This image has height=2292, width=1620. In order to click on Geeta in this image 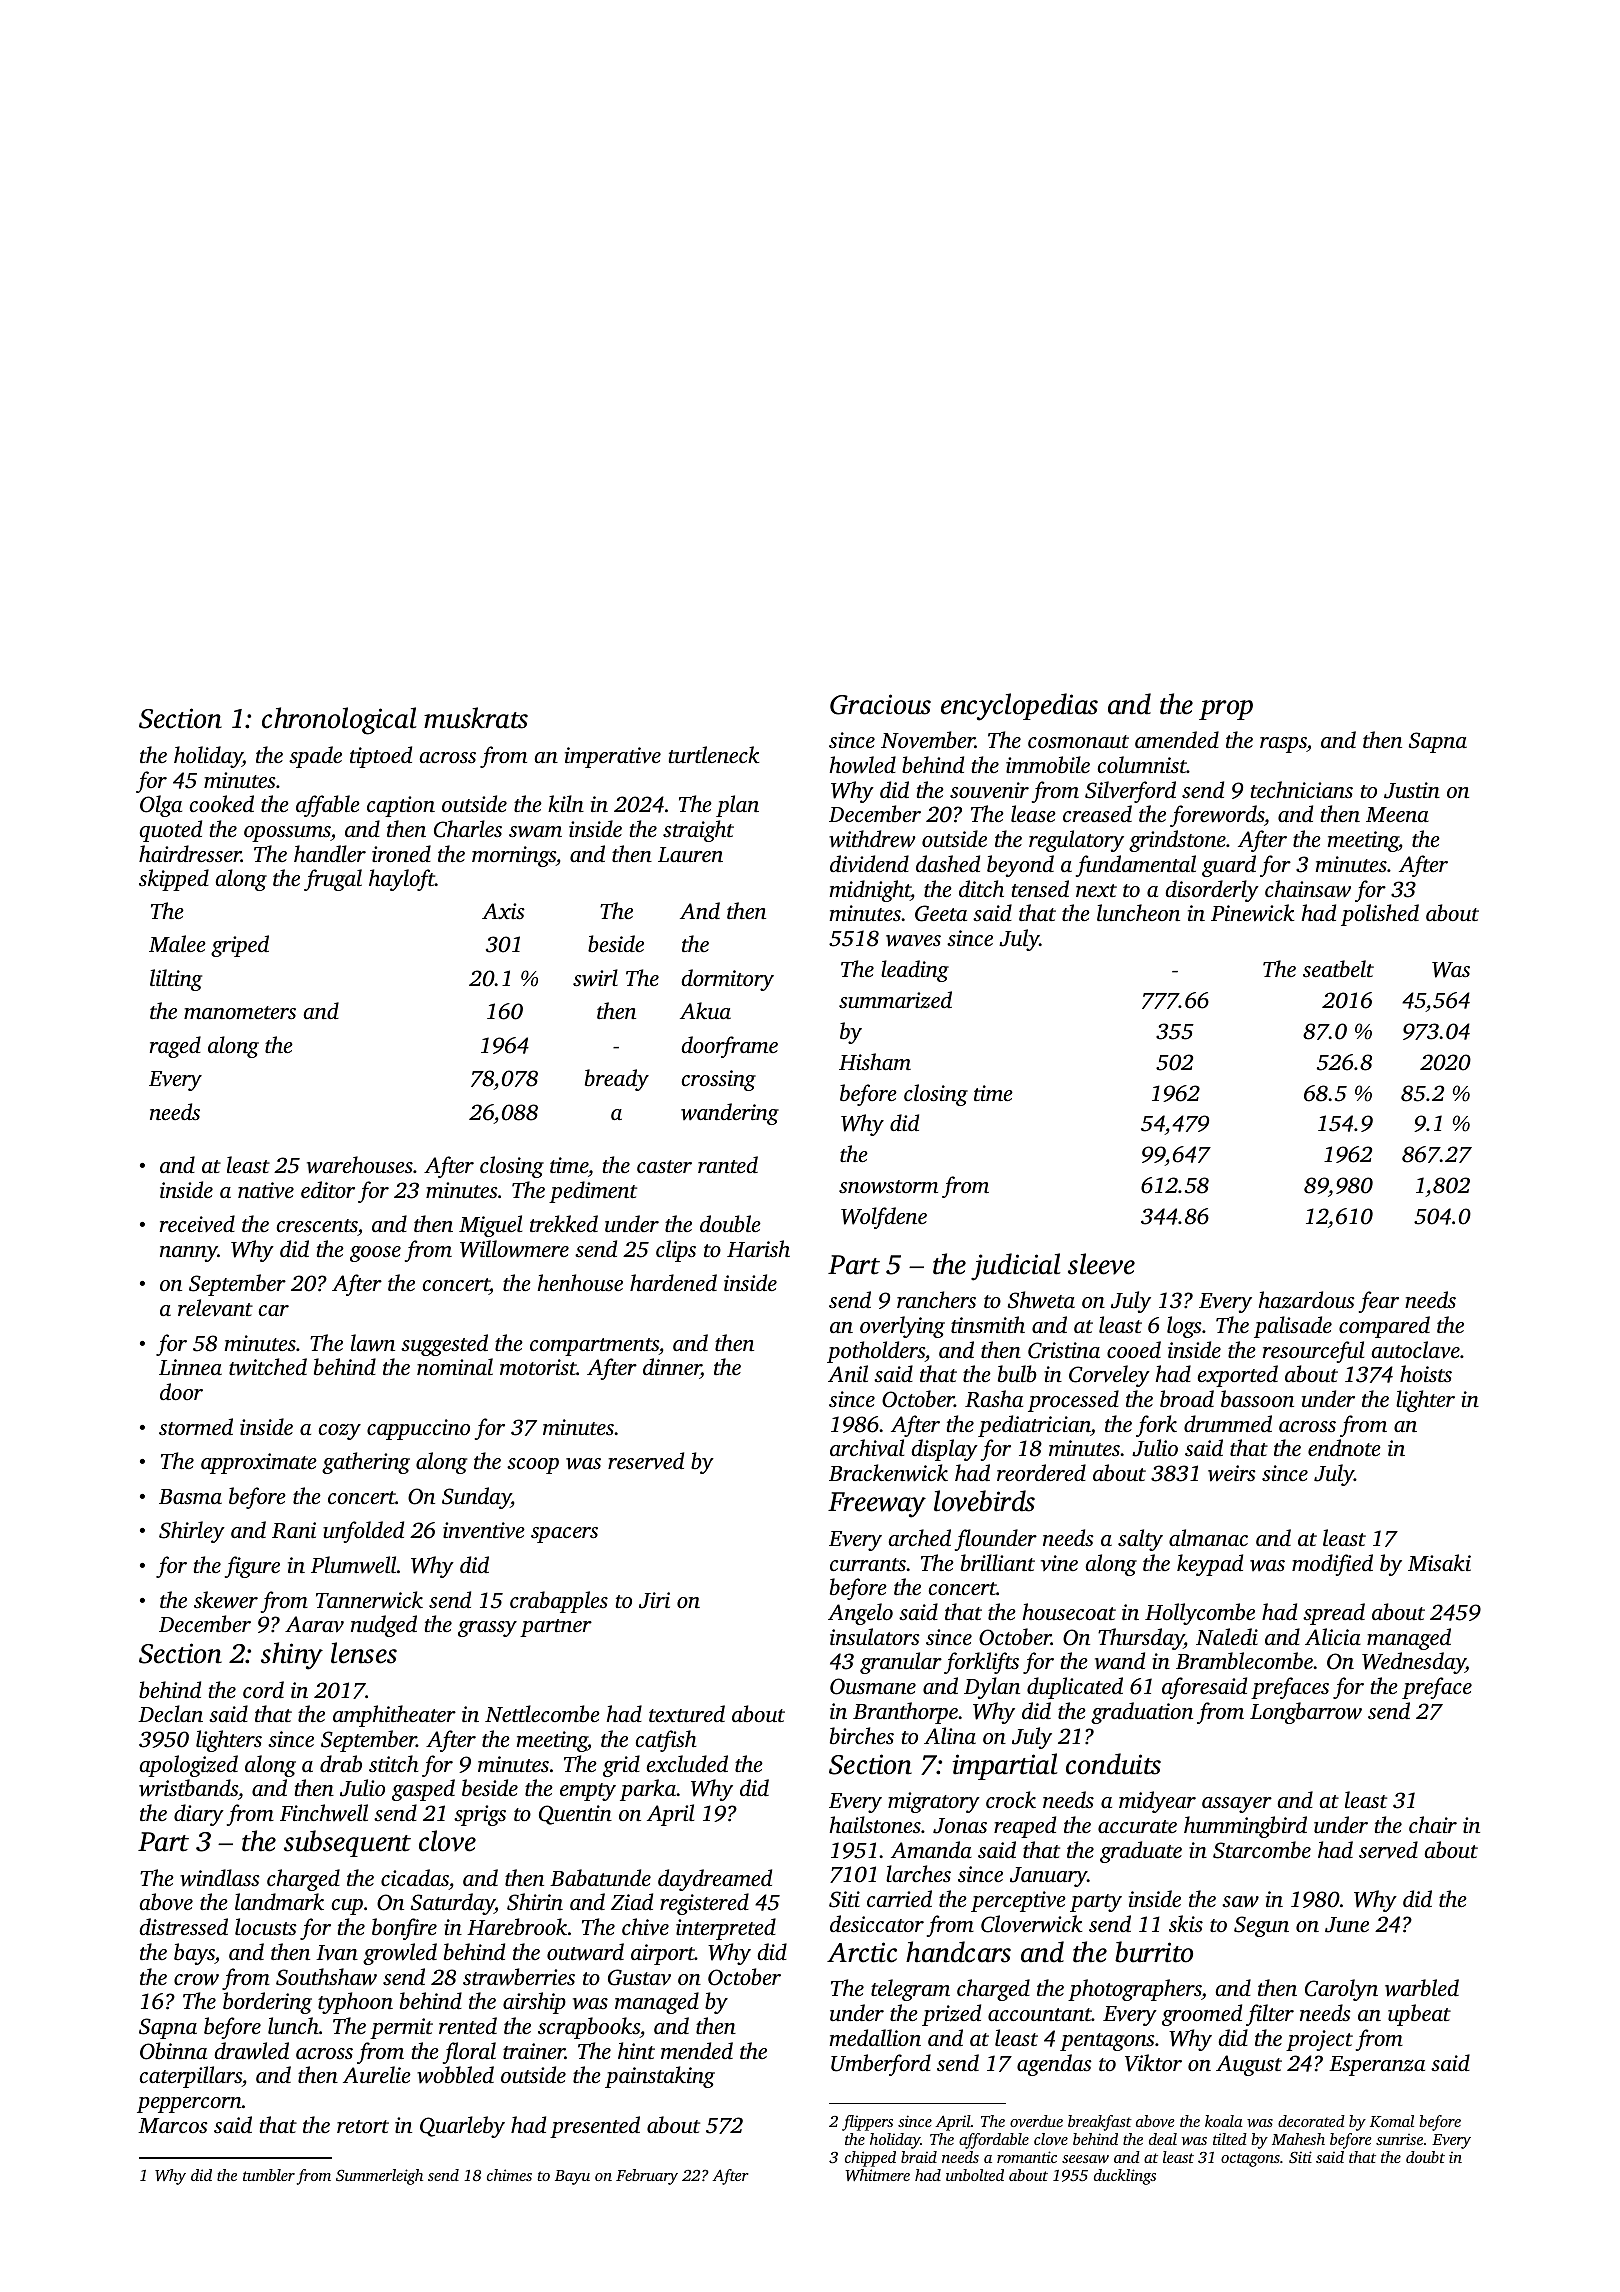, I will do `click(941, 913)`.
